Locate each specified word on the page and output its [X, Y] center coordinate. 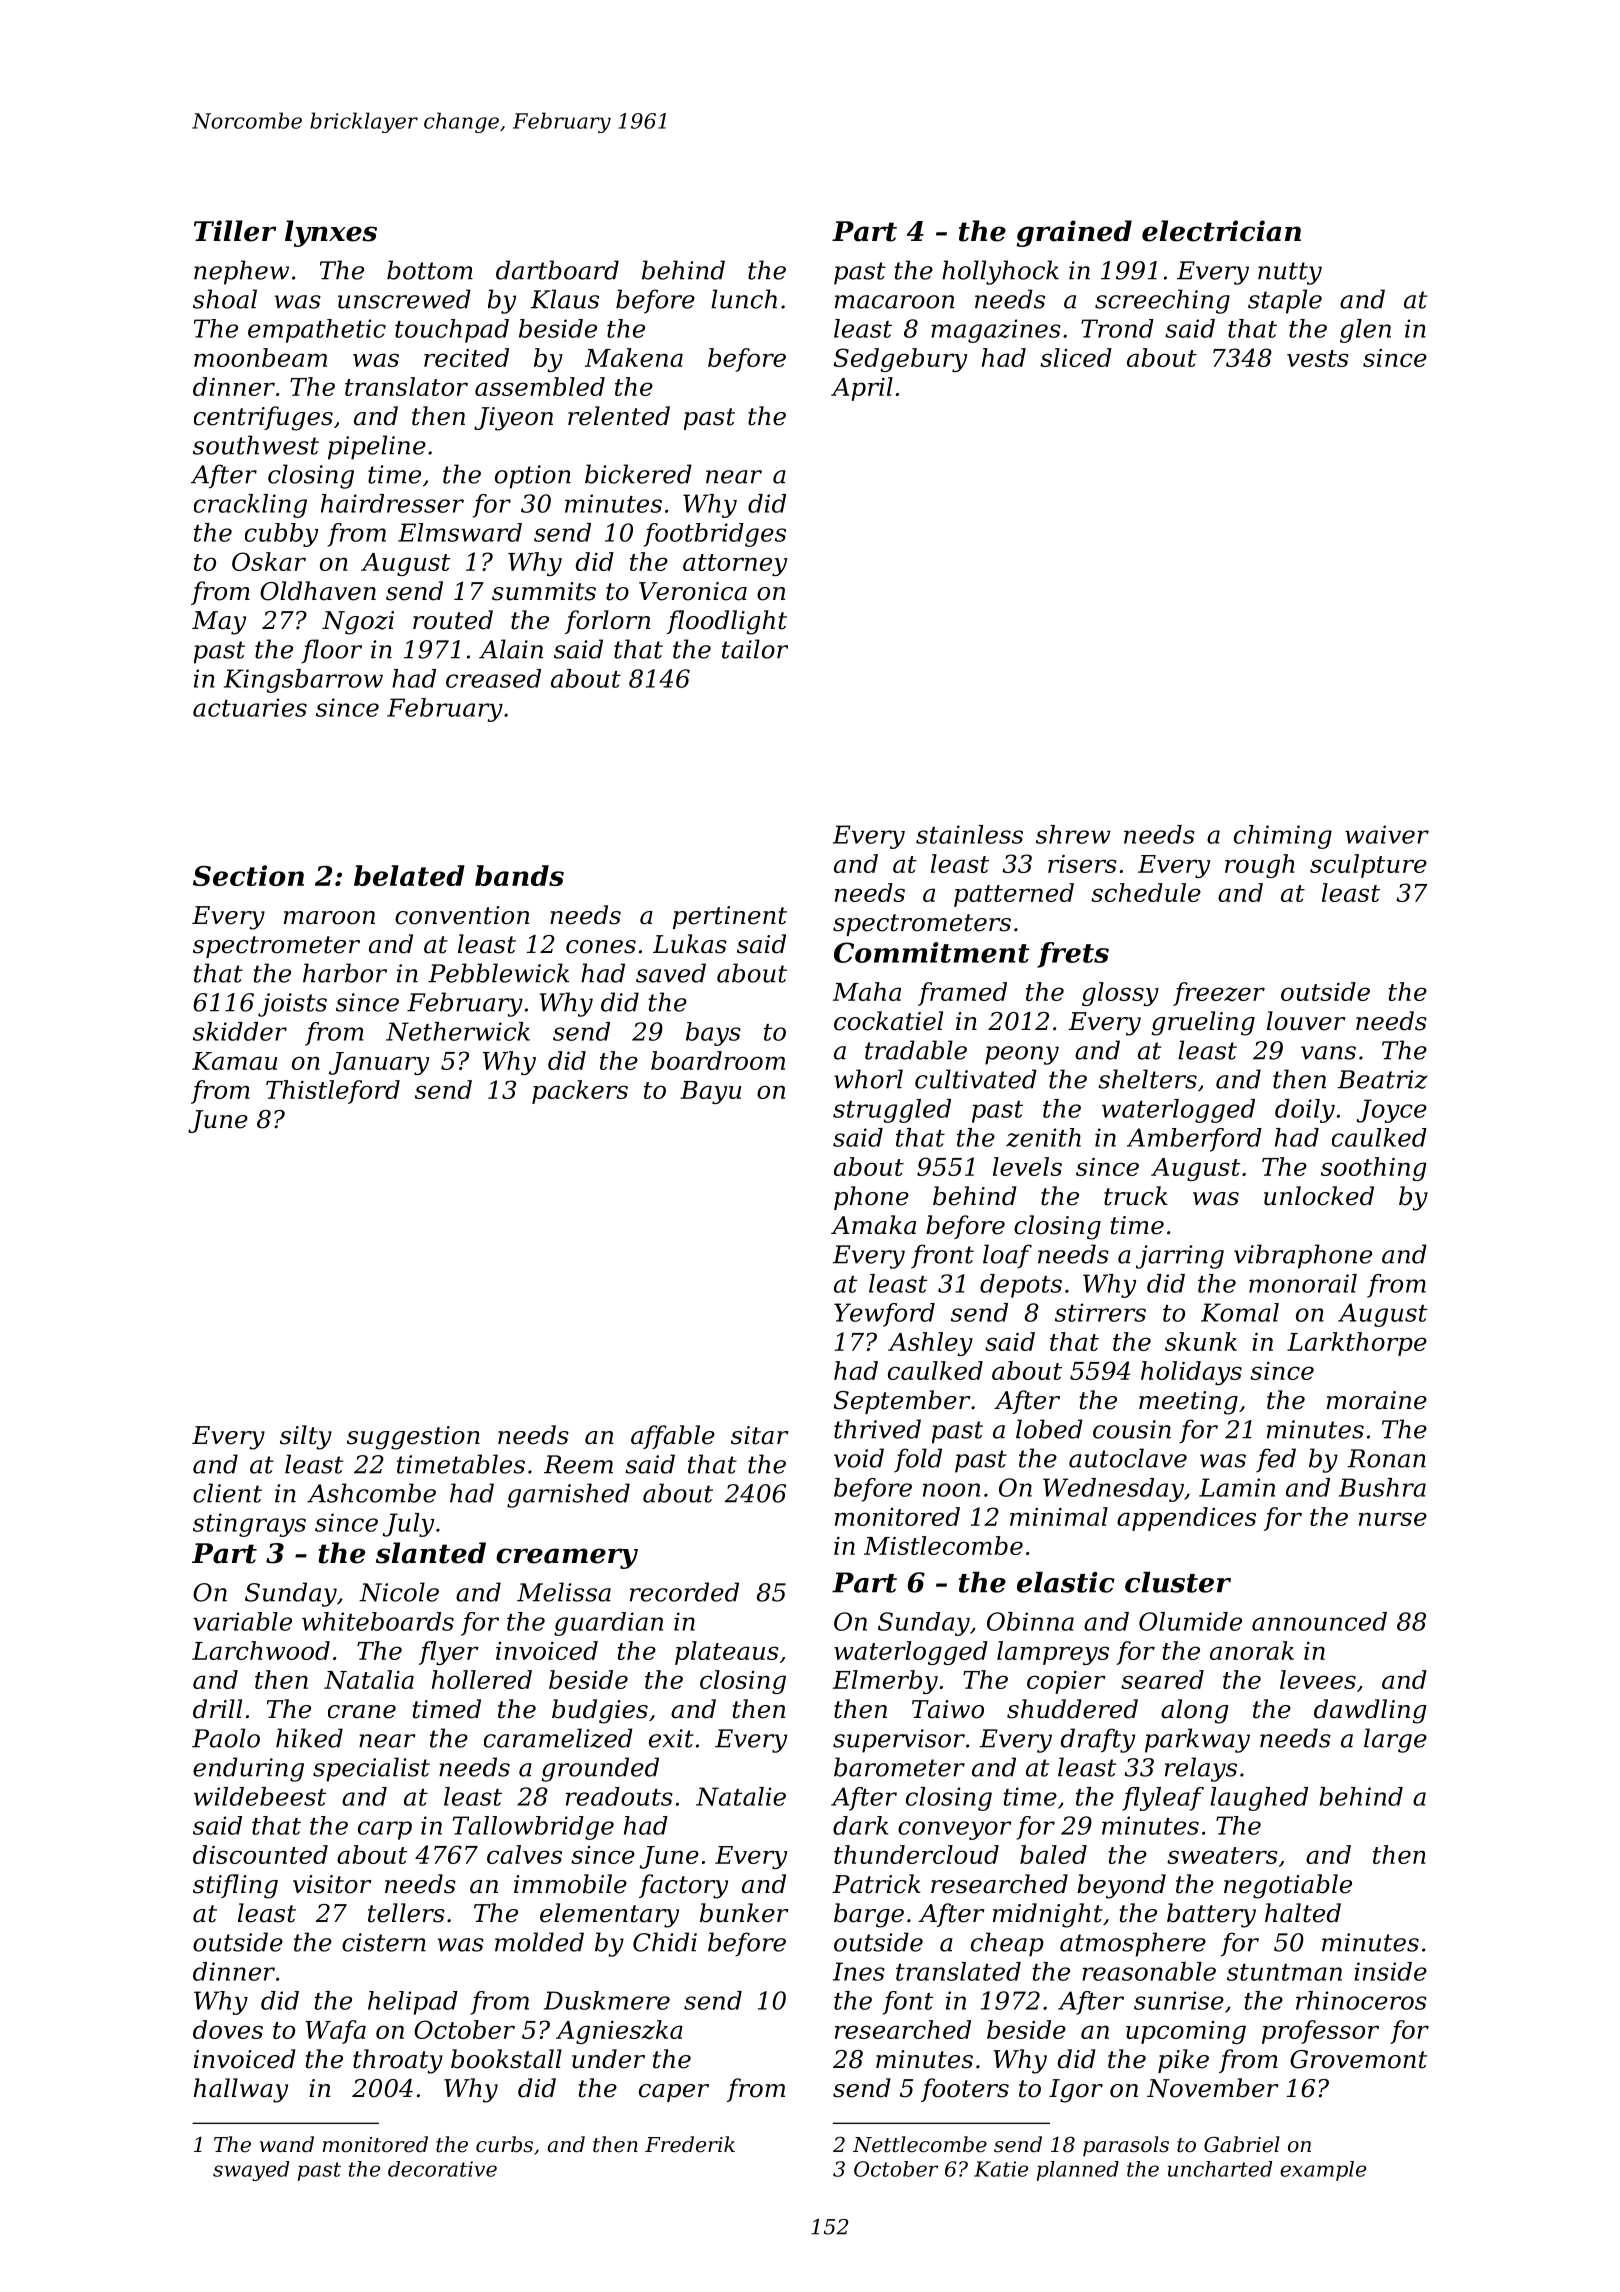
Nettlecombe [920, 2144]
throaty [398, 2061]
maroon [329, 918]
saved [671, 973]
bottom [430, 270]
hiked [309, 1738]
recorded [684, 1592]
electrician [1221, 231]
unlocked [1319, 1196]
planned [1078, 2171]
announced [1319, 1621]
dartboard [557, 270]
